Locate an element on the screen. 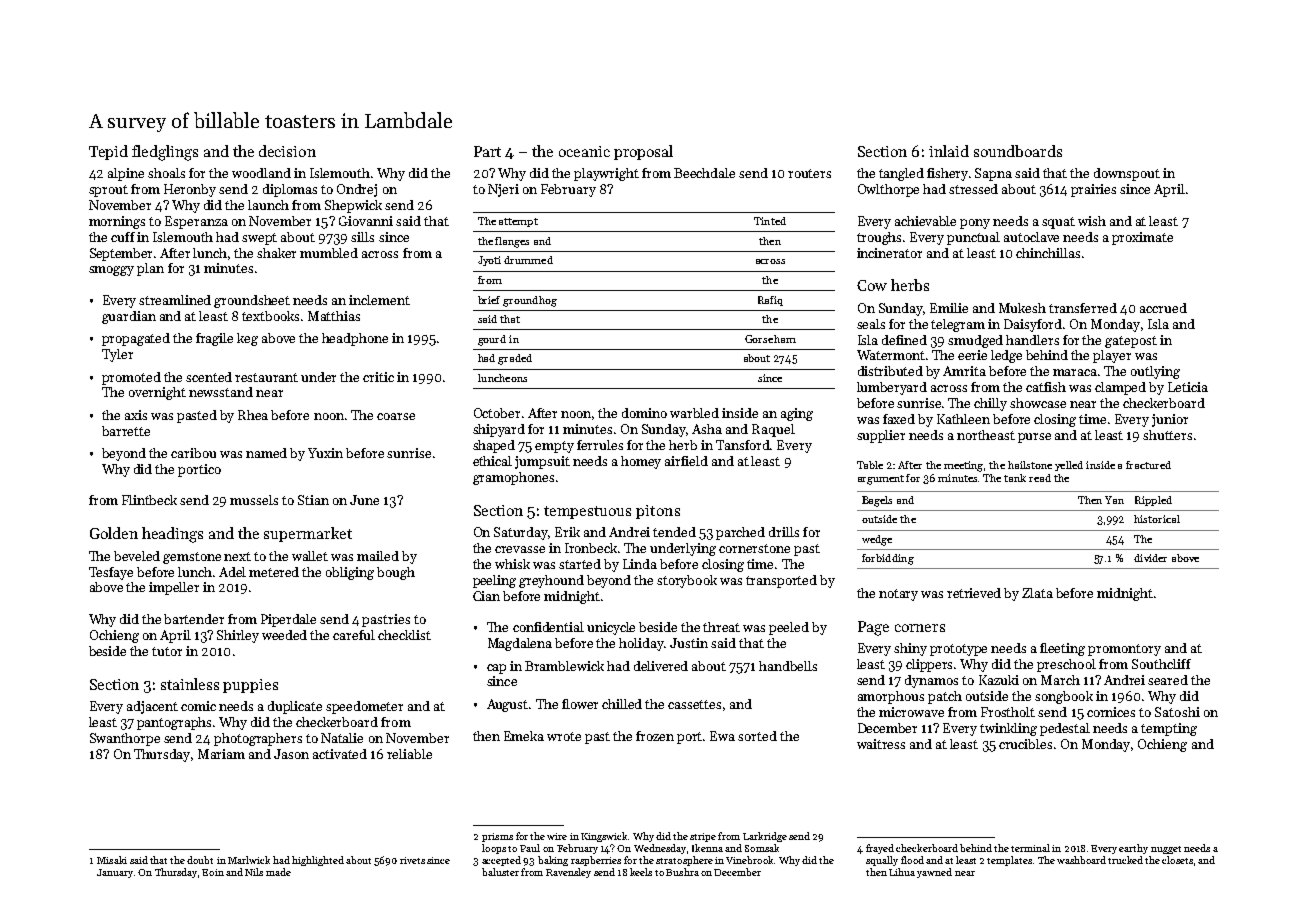  incinerator is located at coordinates (889, 253).
